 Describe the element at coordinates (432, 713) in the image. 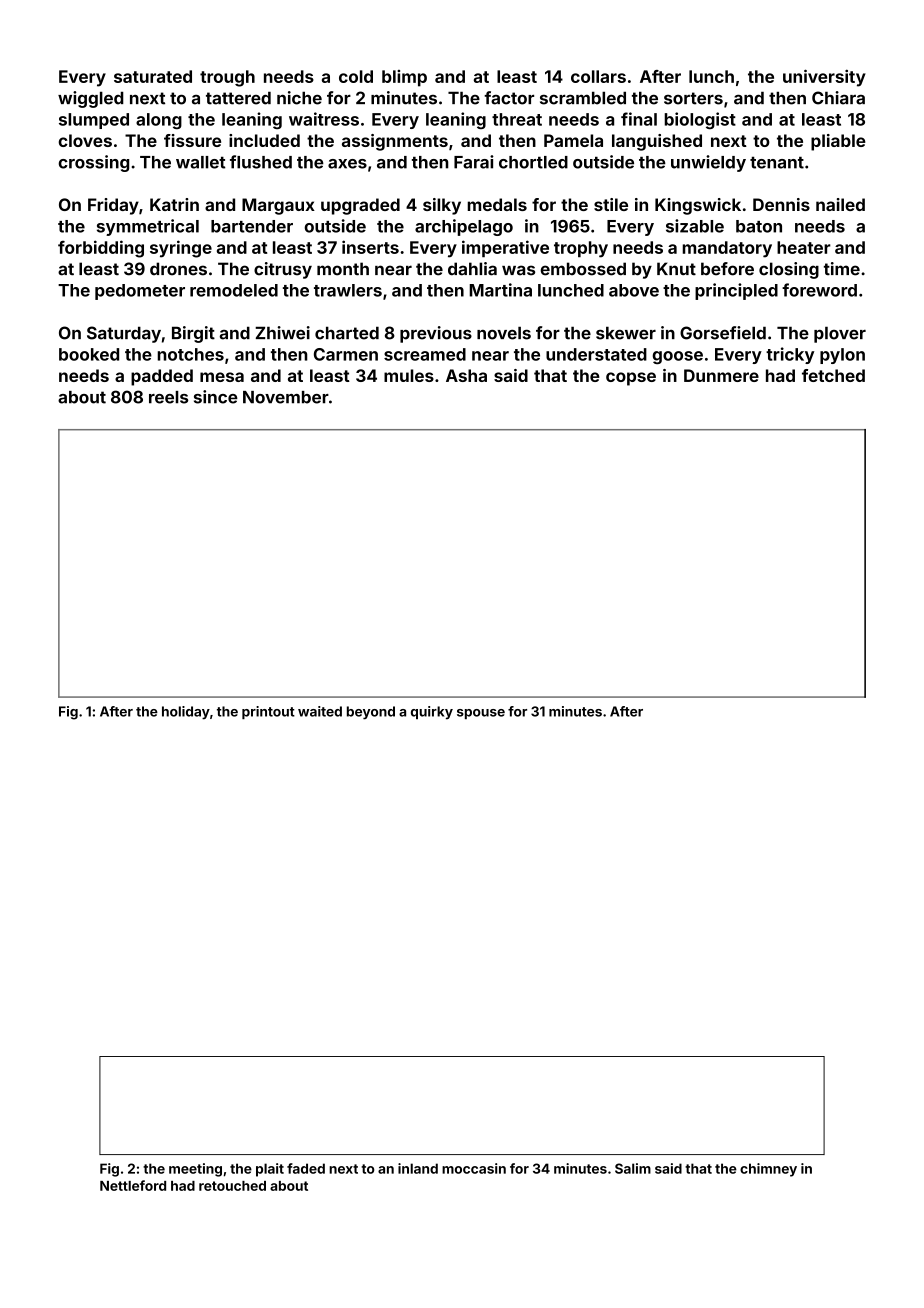

I see `quirky` at that location.
